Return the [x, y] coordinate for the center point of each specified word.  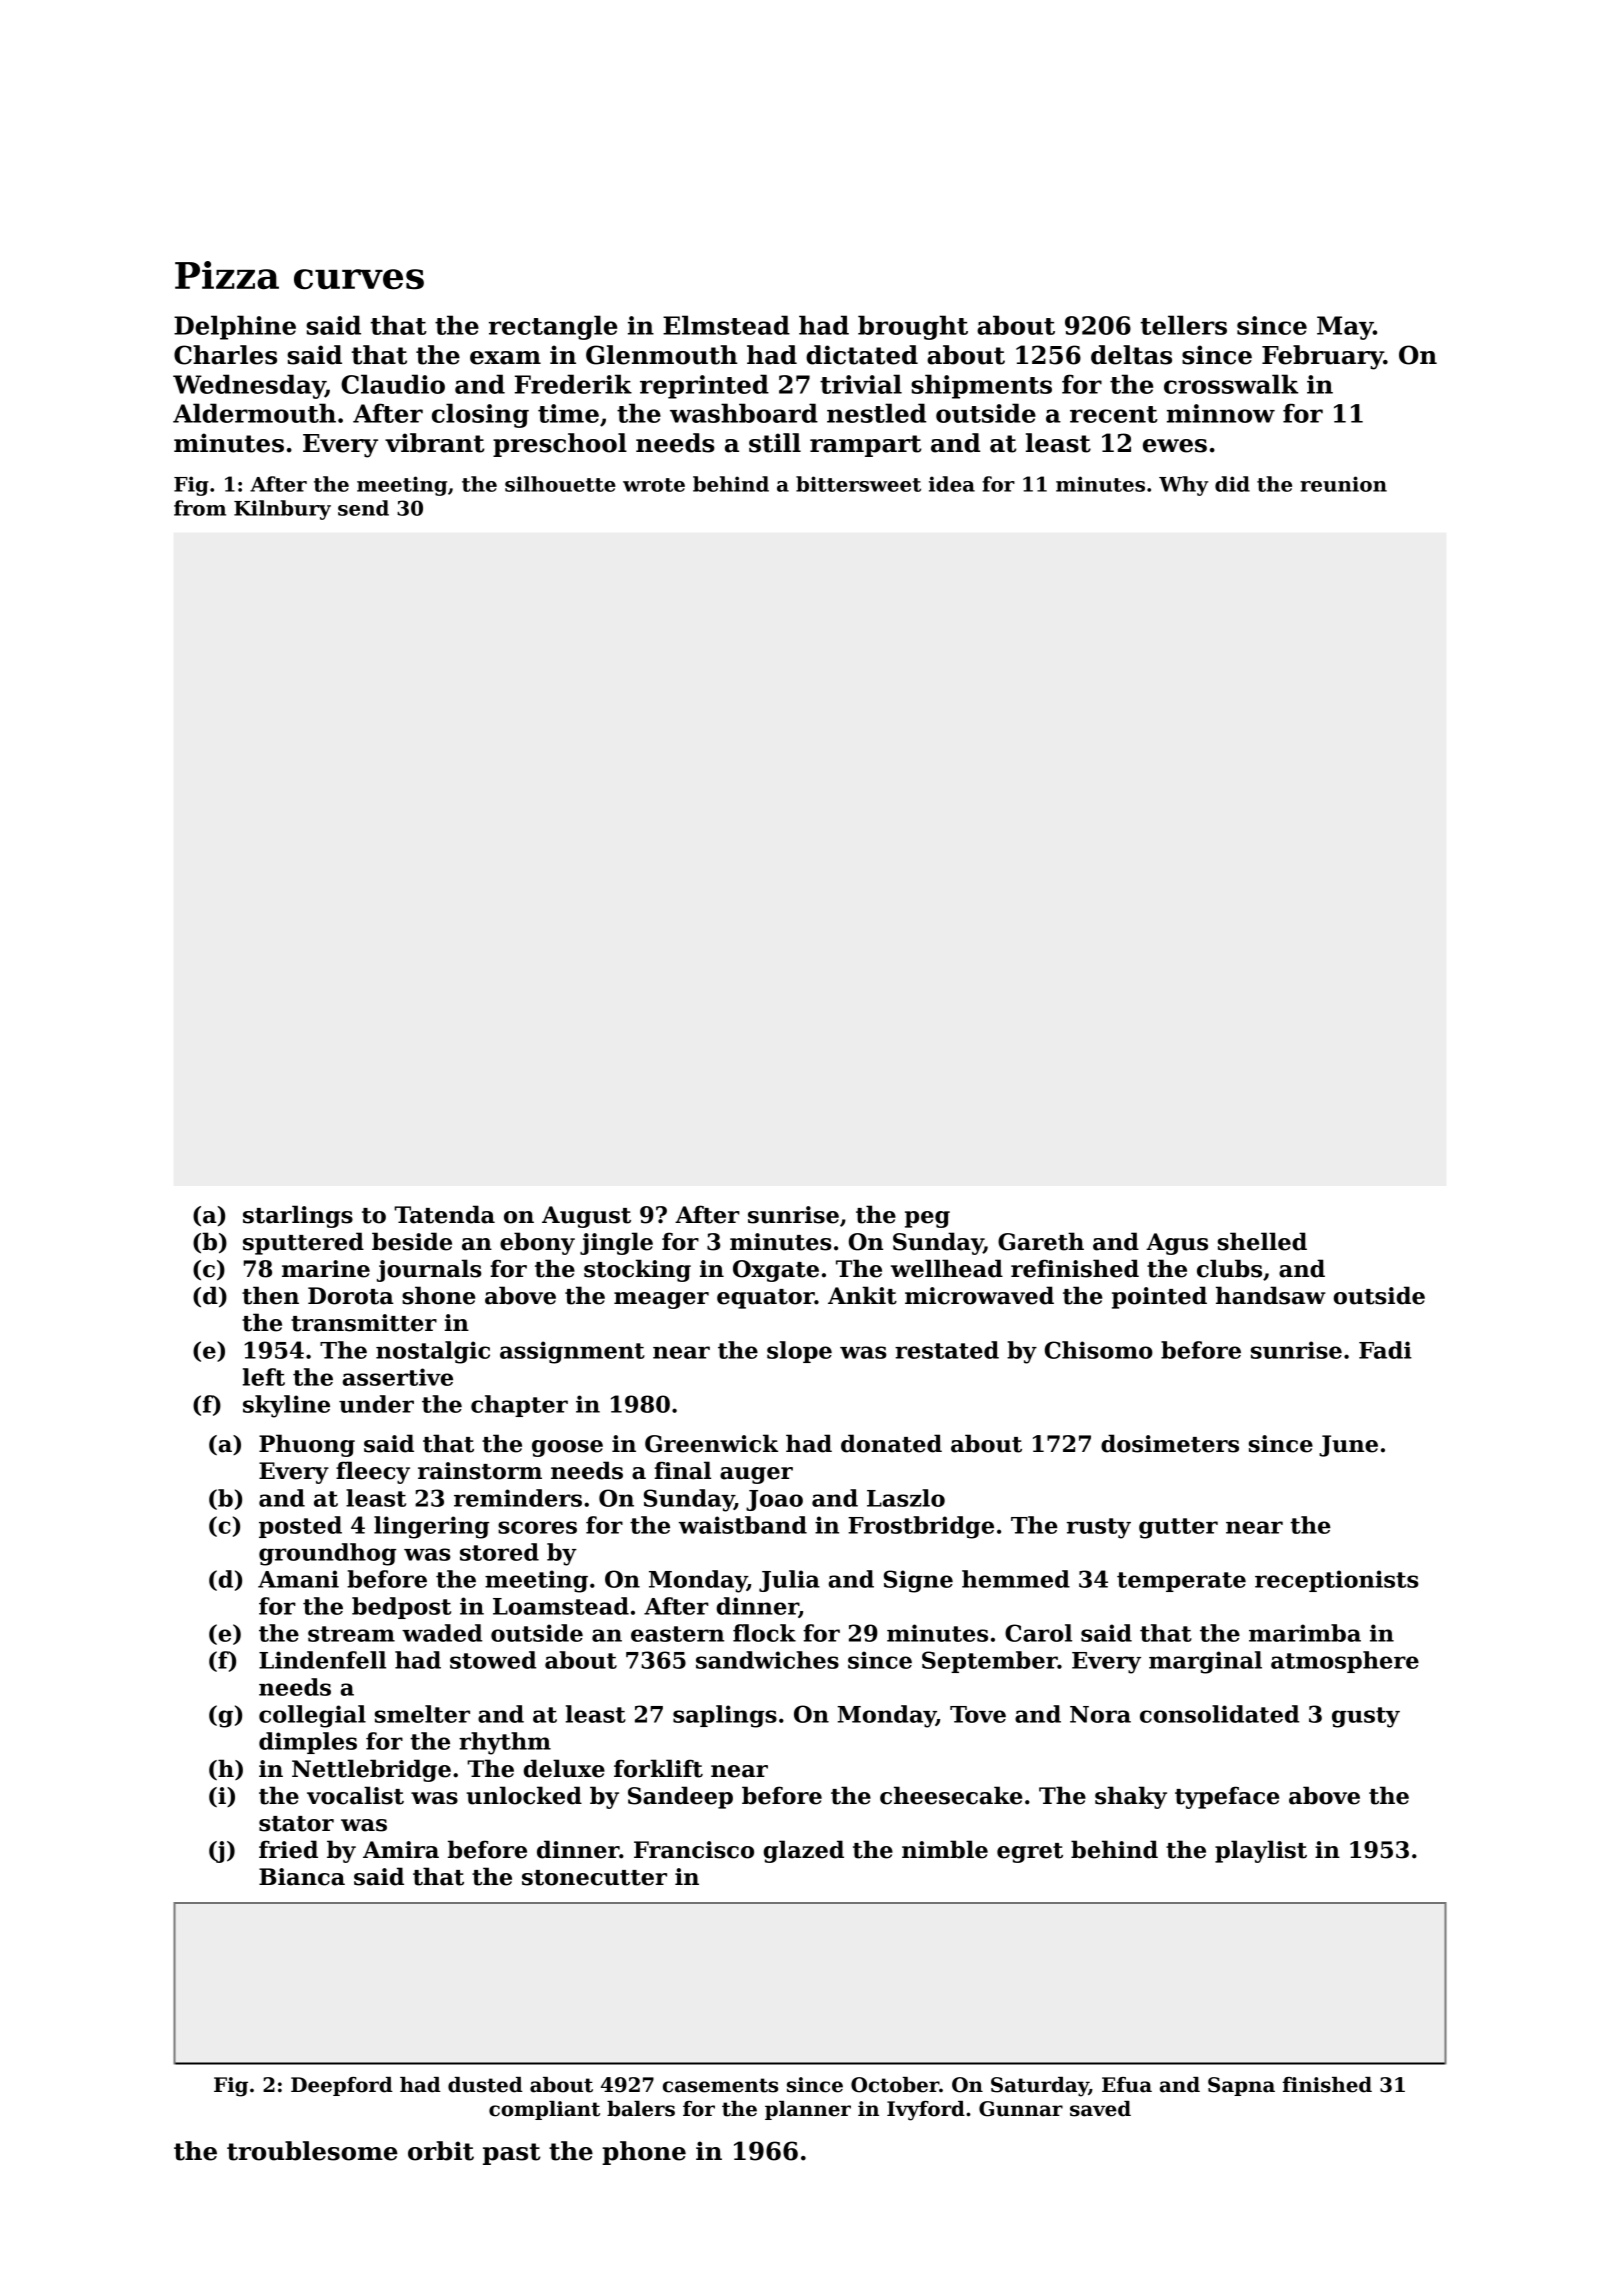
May [1345, 328]
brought [913, 327]
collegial [312, 1716]
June [1348, 1446]
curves [359, 279]
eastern [677, 1634]
